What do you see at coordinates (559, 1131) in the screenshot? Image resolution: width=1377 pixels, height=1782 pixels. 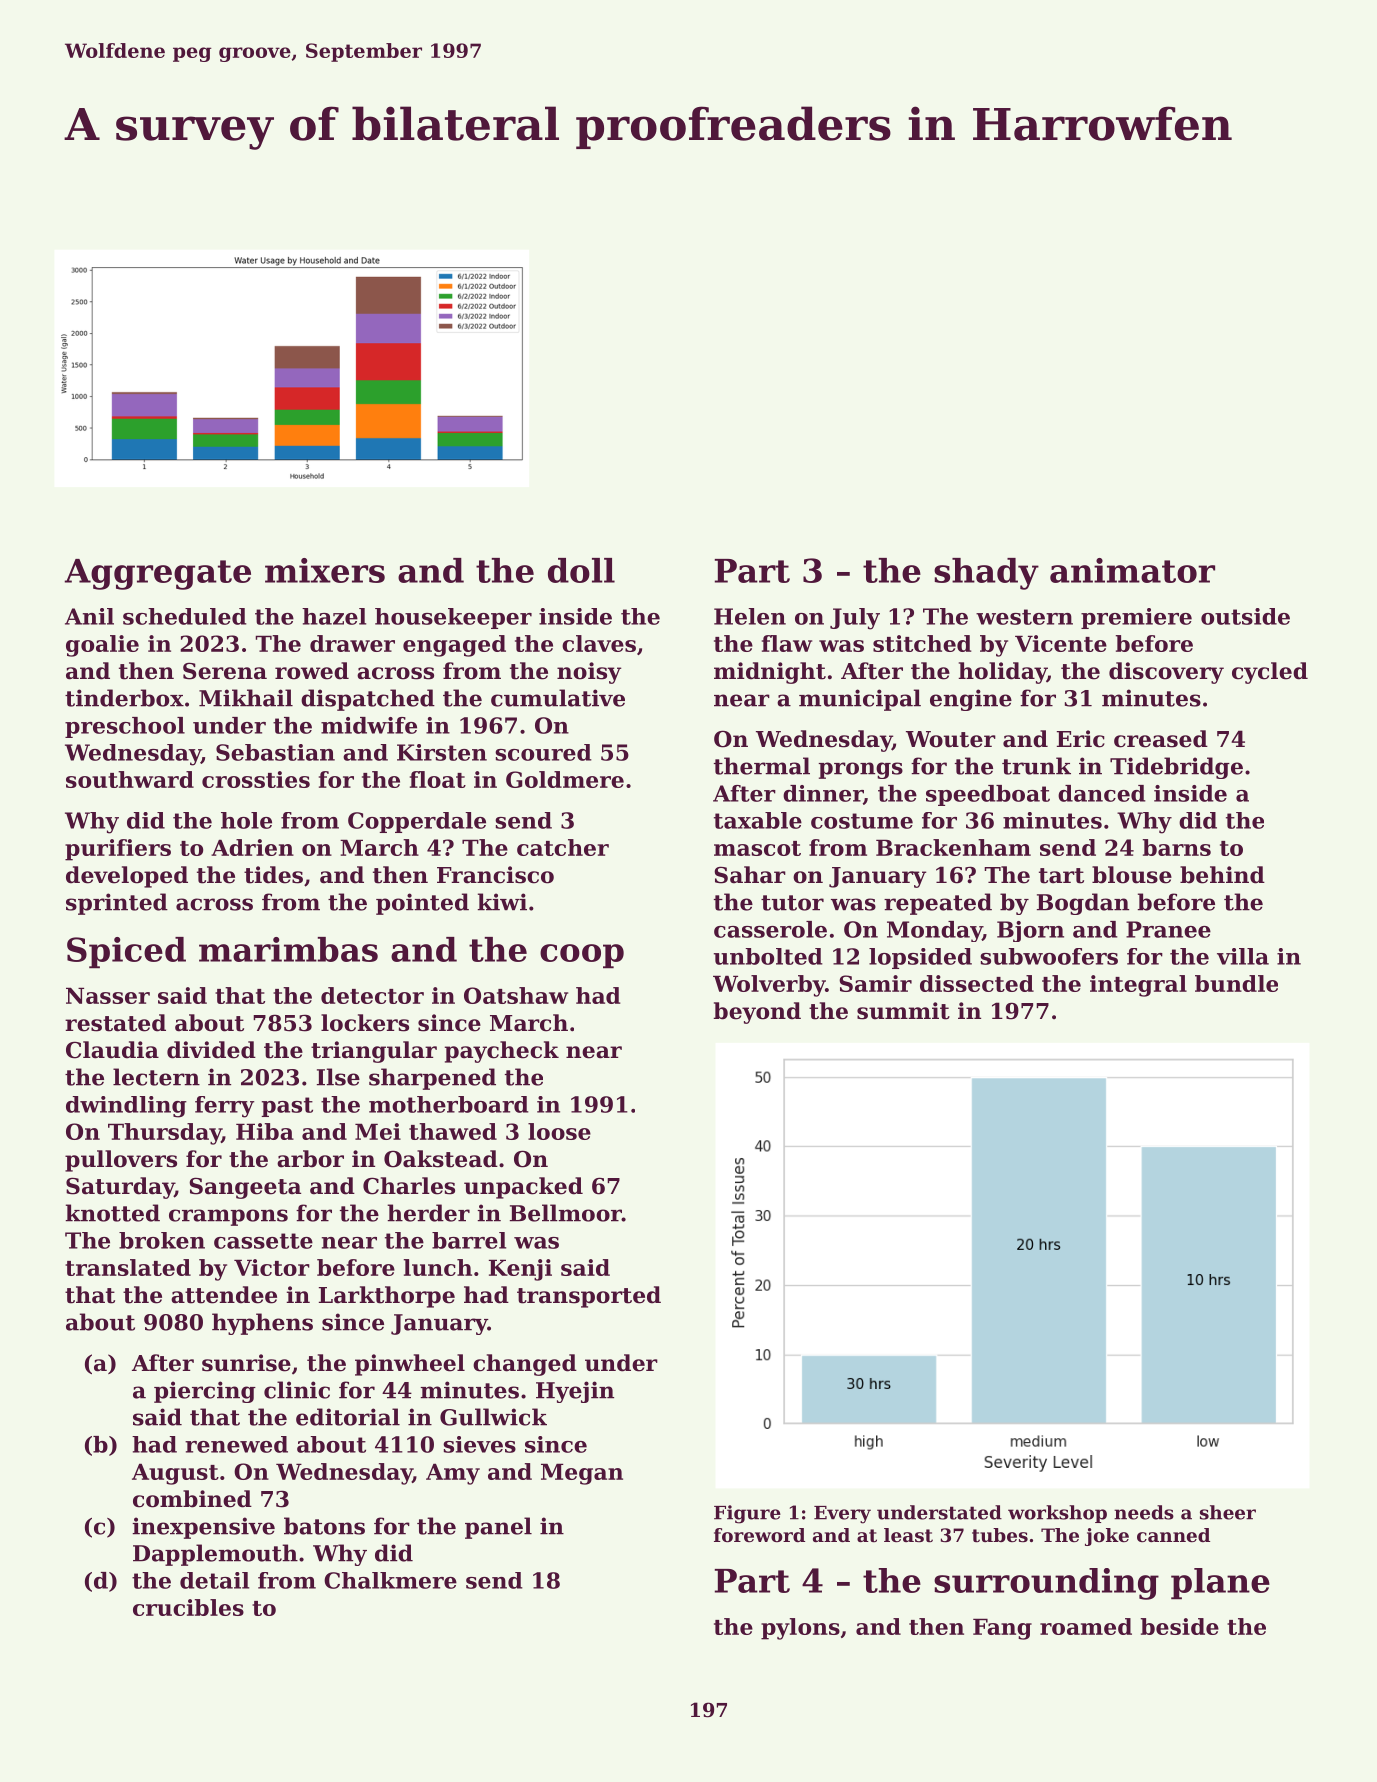 I see `loose` at bounding box center [559, 1131].
